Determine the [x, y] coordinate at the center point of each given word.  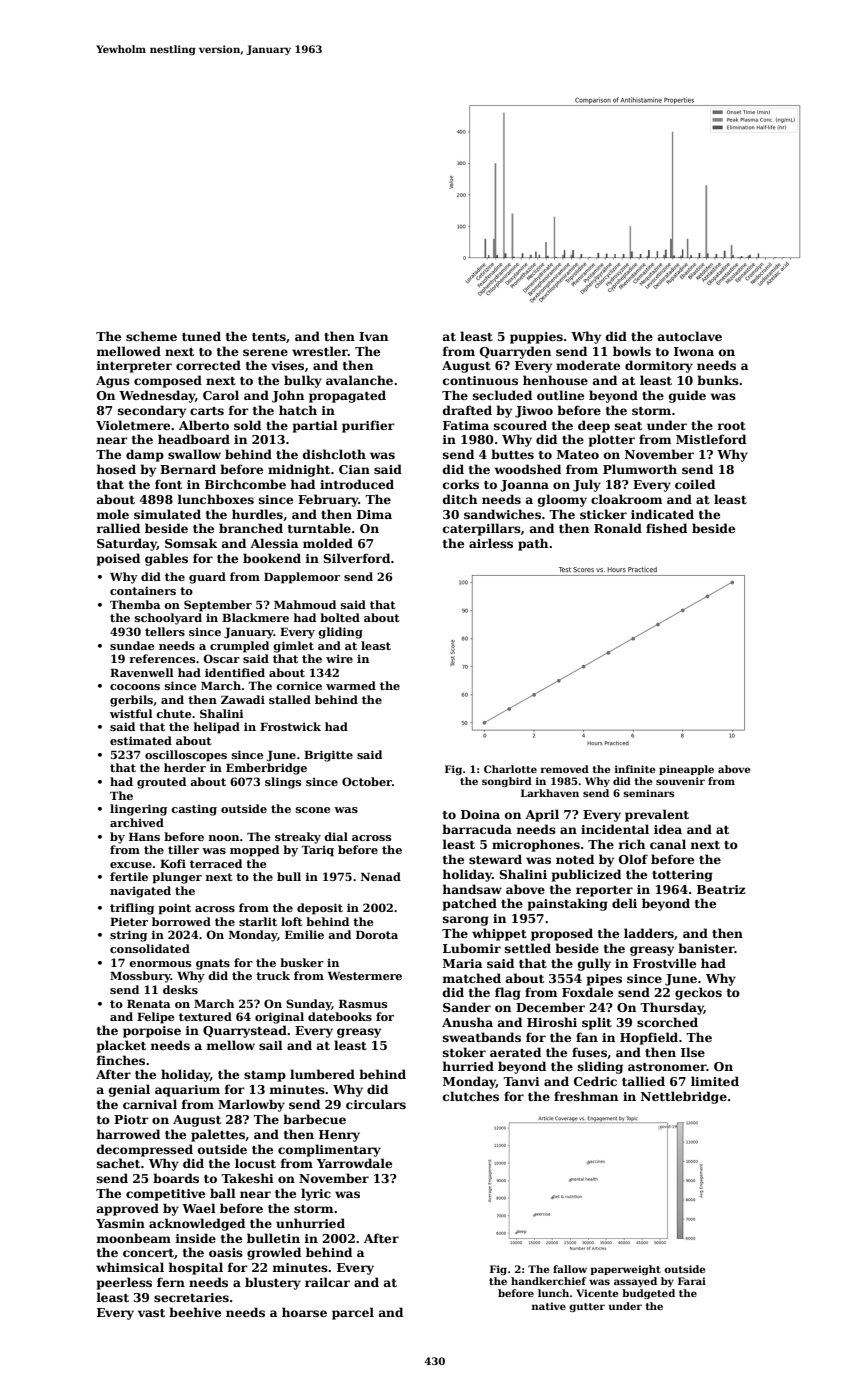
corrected [208, 365]
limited [715, 1081]
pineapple [686, 770]
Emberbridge [266, 769]
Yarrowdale [354, 1163]
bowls [632, 351]
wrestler [320, 351]
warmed [351, 685]
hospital [196, 1268]
